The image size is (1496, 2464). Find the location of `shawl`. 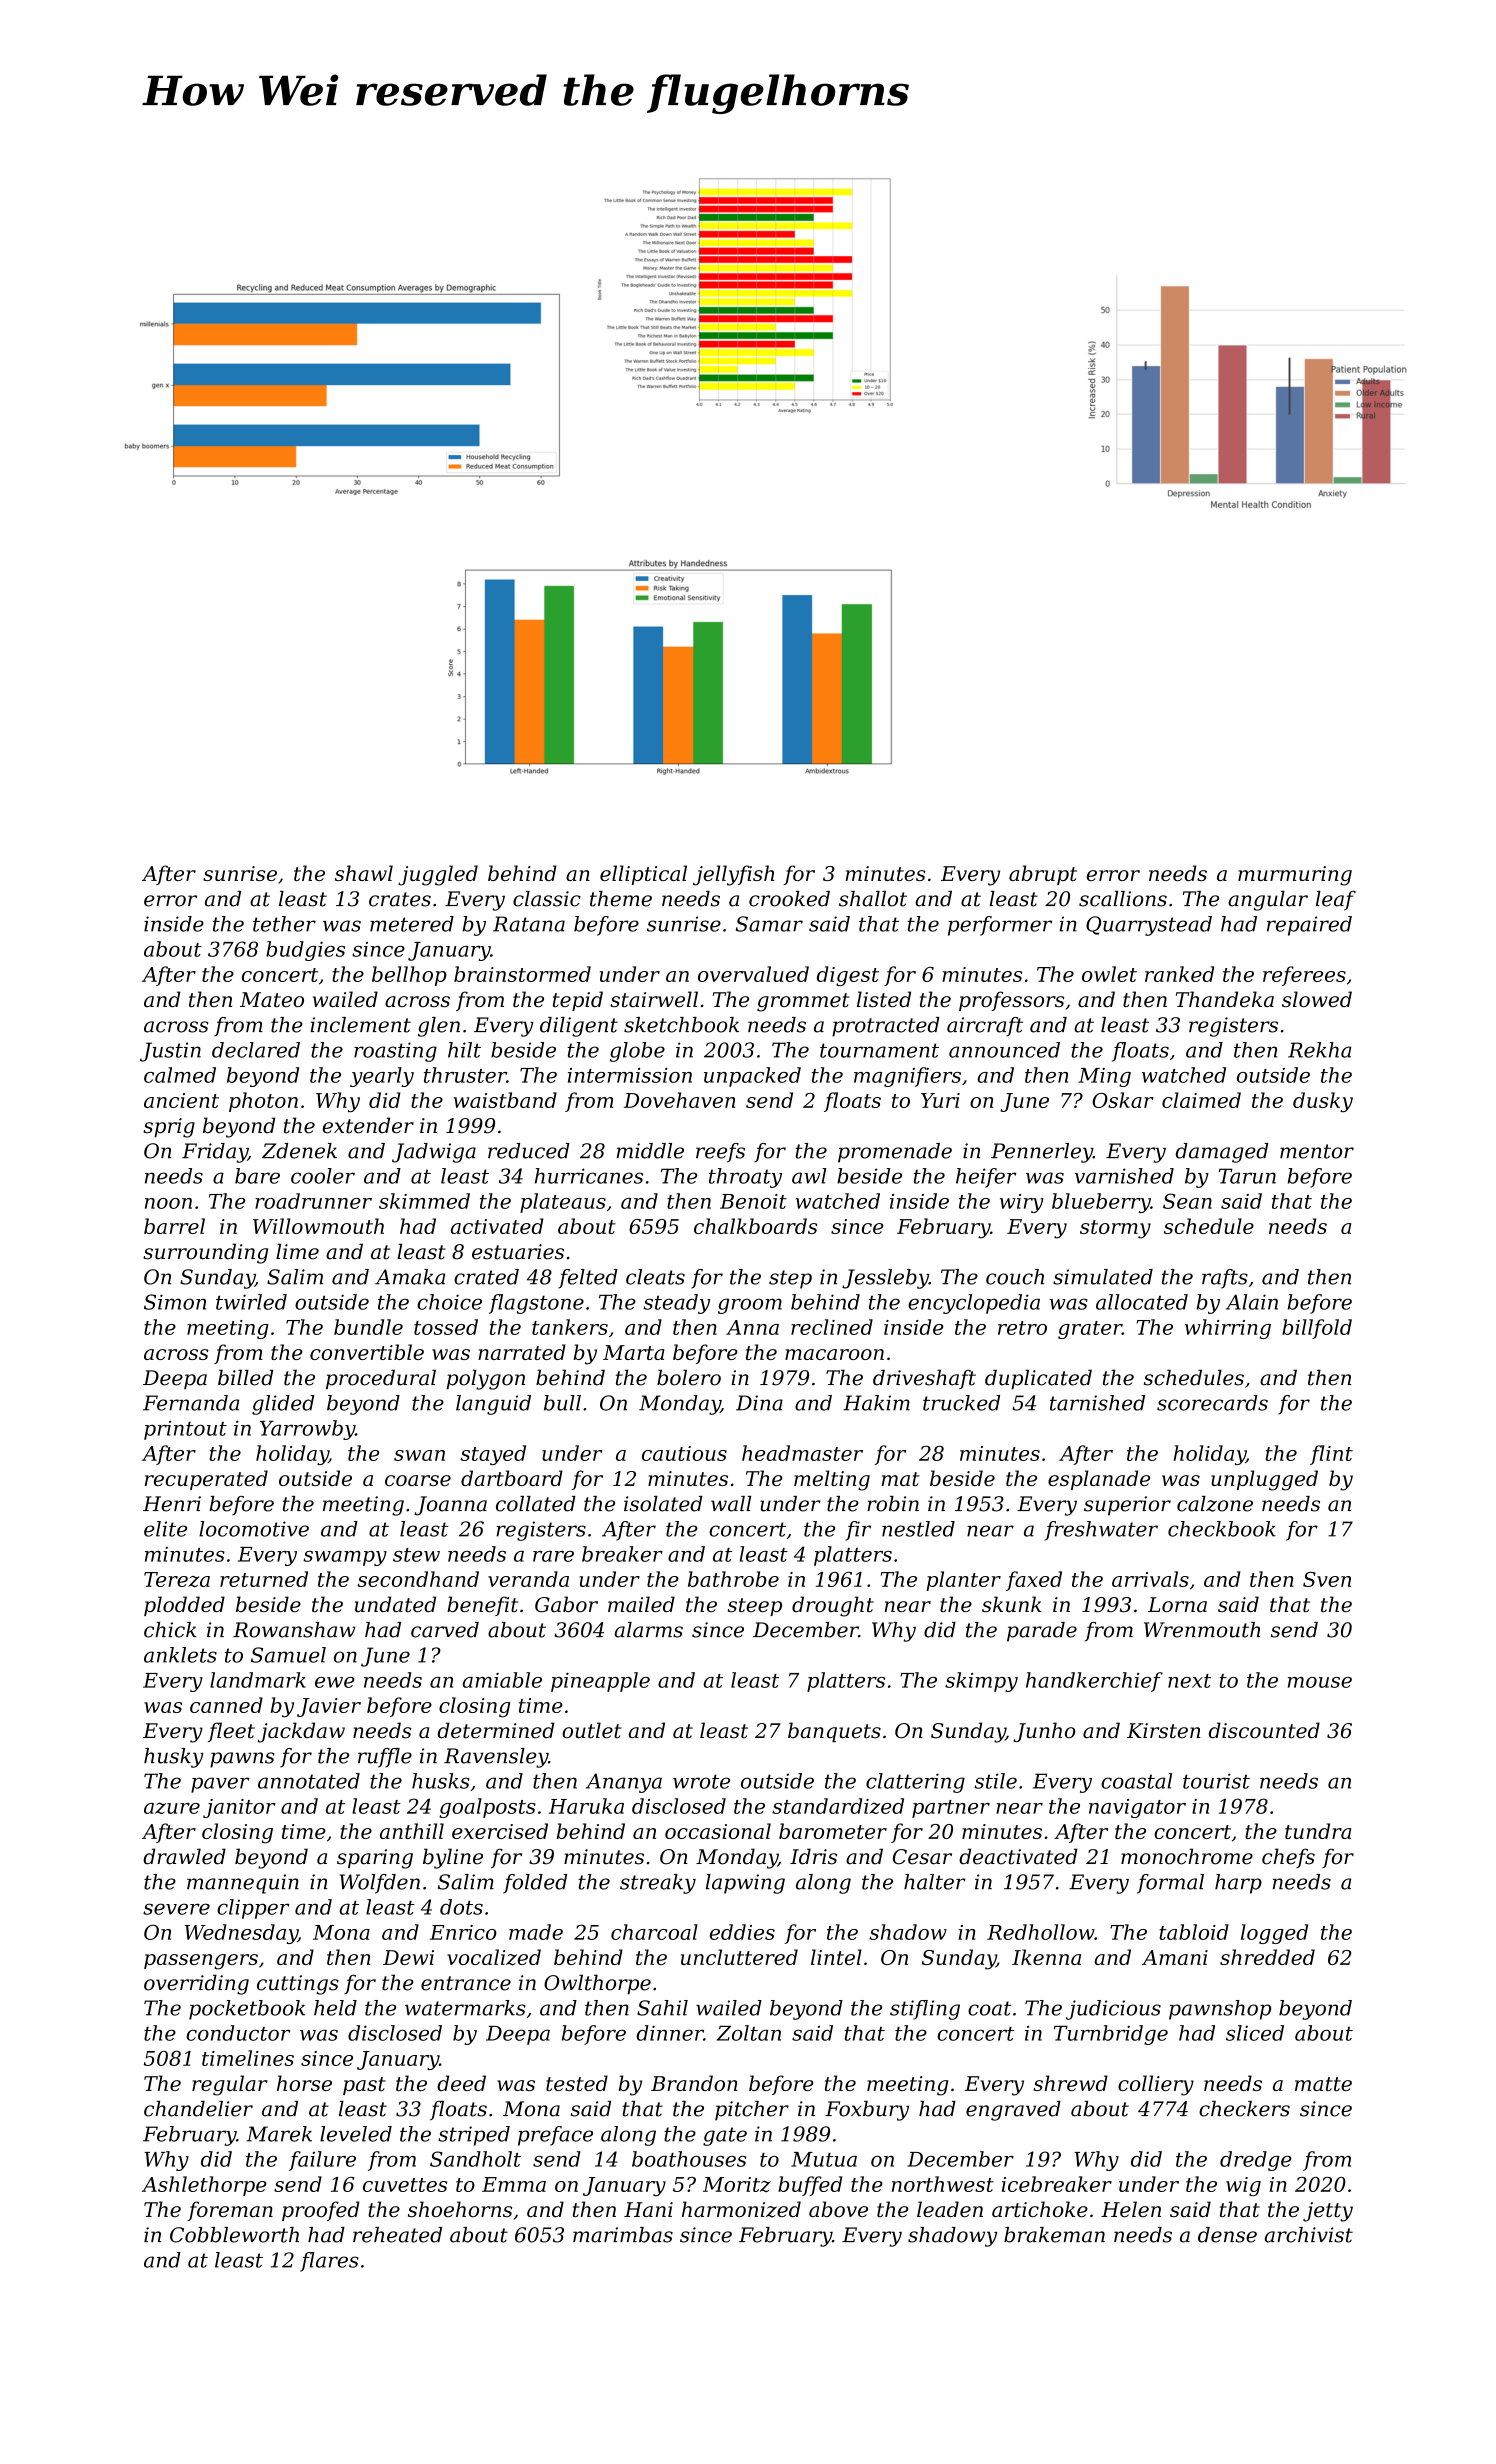

shawl is located at coordinates (364, 873).
